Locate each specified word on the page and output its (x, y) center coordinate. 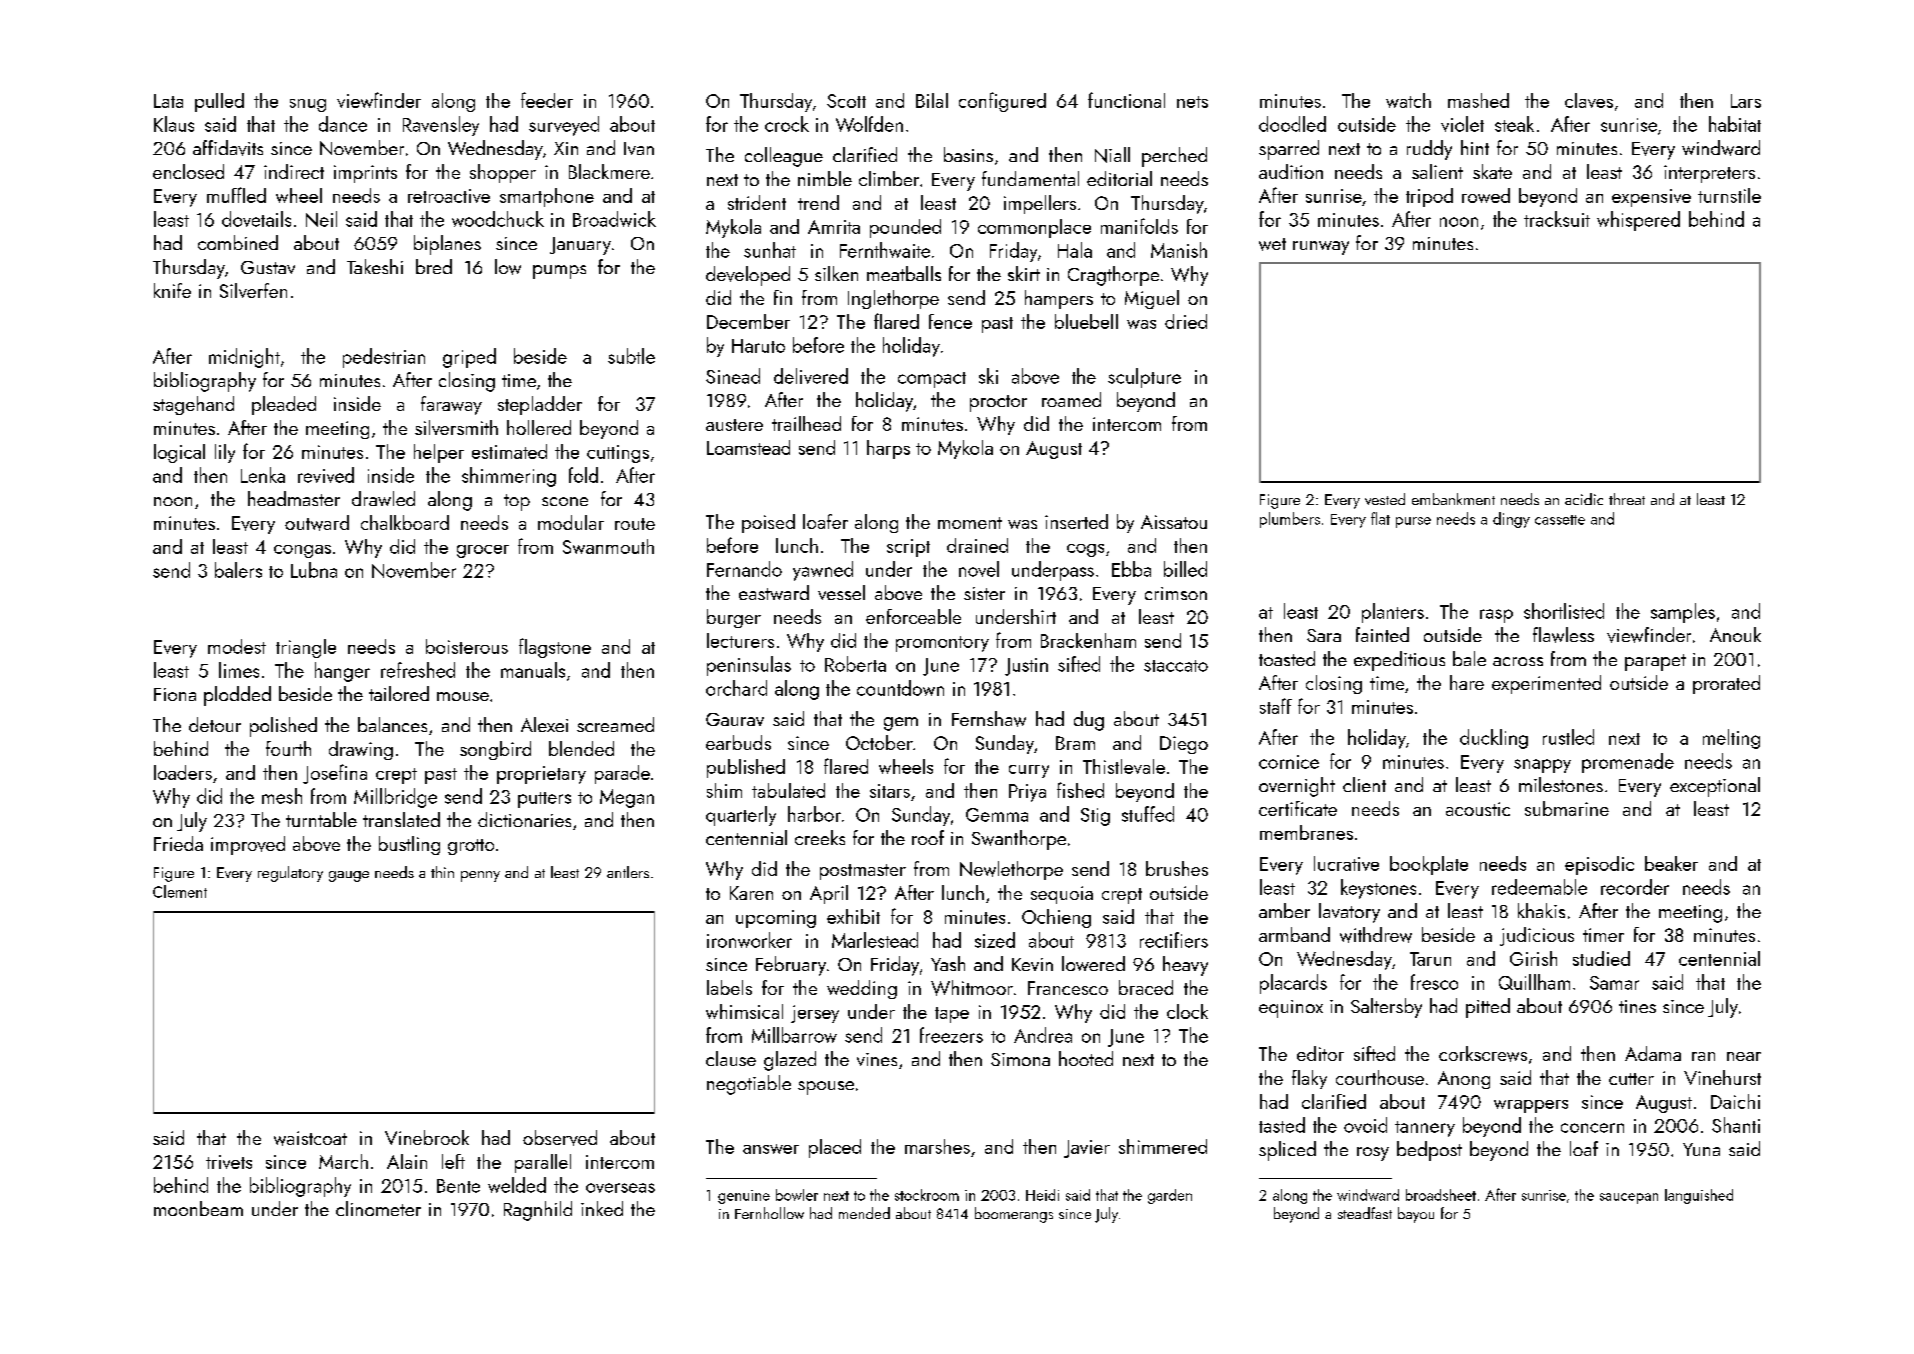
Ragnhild (538, 1211)
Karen (751, 893)
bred (434, 266)
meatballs (904, 273)
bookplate (1429, 865)
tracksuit (1557, 219)
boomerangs (1014, 1215)
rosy (1373, 1154)
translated (401, 819)
